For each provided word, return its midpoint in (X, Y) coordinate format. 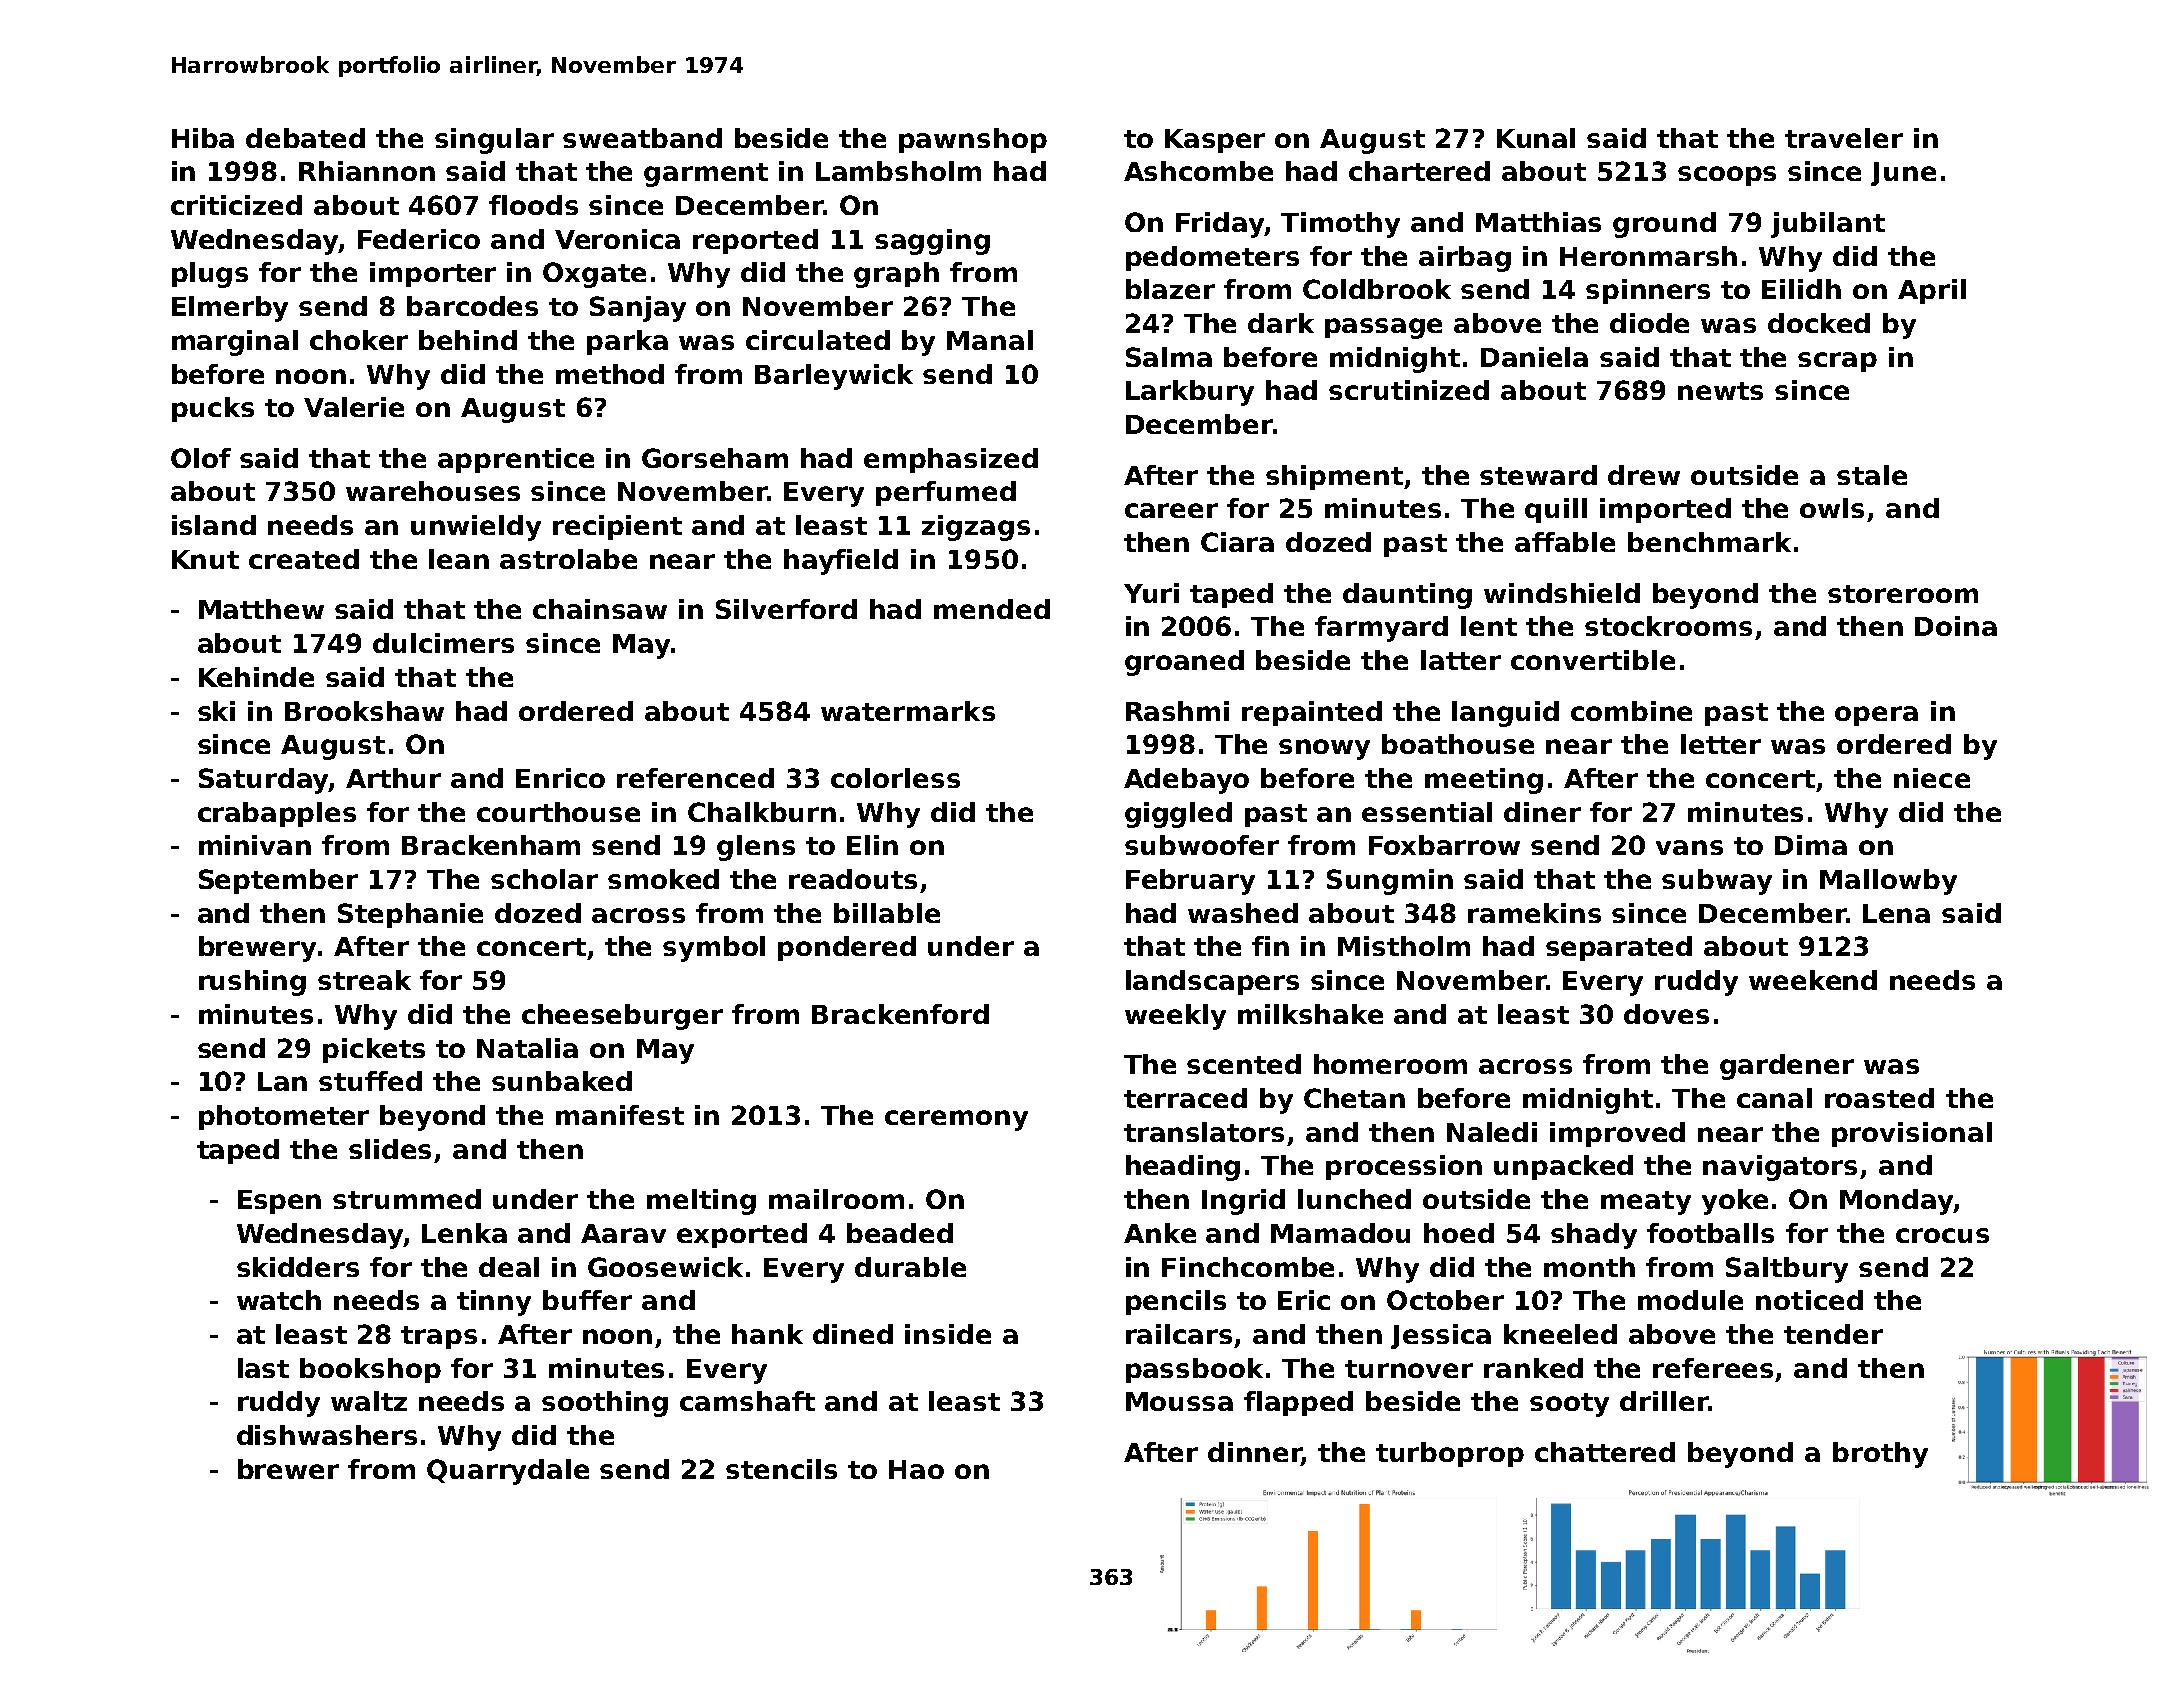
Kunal (1536, 138)
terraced (1185, 1098)
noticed (1809, 1300)
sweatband (642, 138)
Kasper (1215, 141)
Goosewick (665, 1267)
